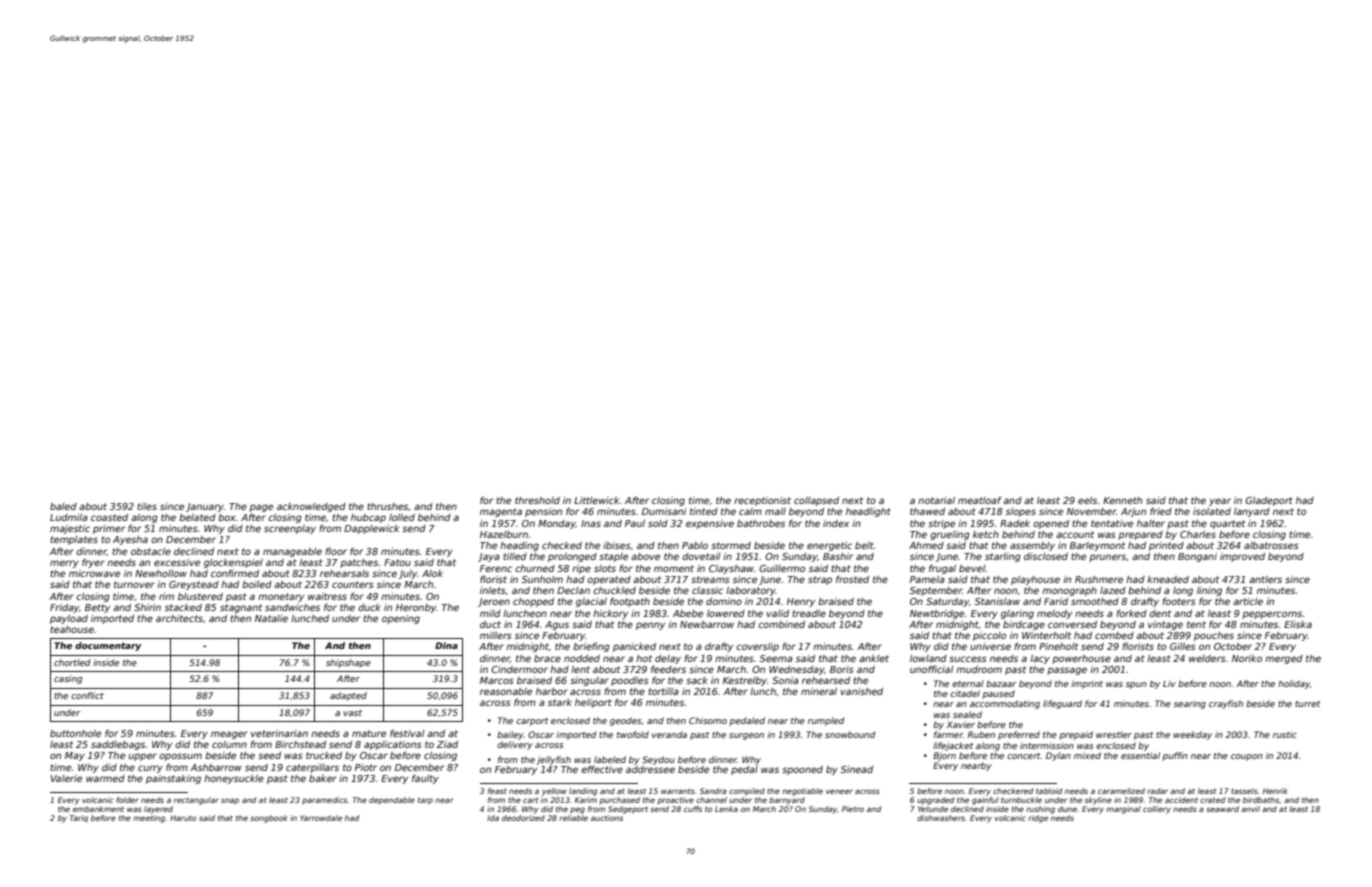  Describe the element at coordinates (1122, 500) in the screenshot. I see `Kenneth` at that location.
